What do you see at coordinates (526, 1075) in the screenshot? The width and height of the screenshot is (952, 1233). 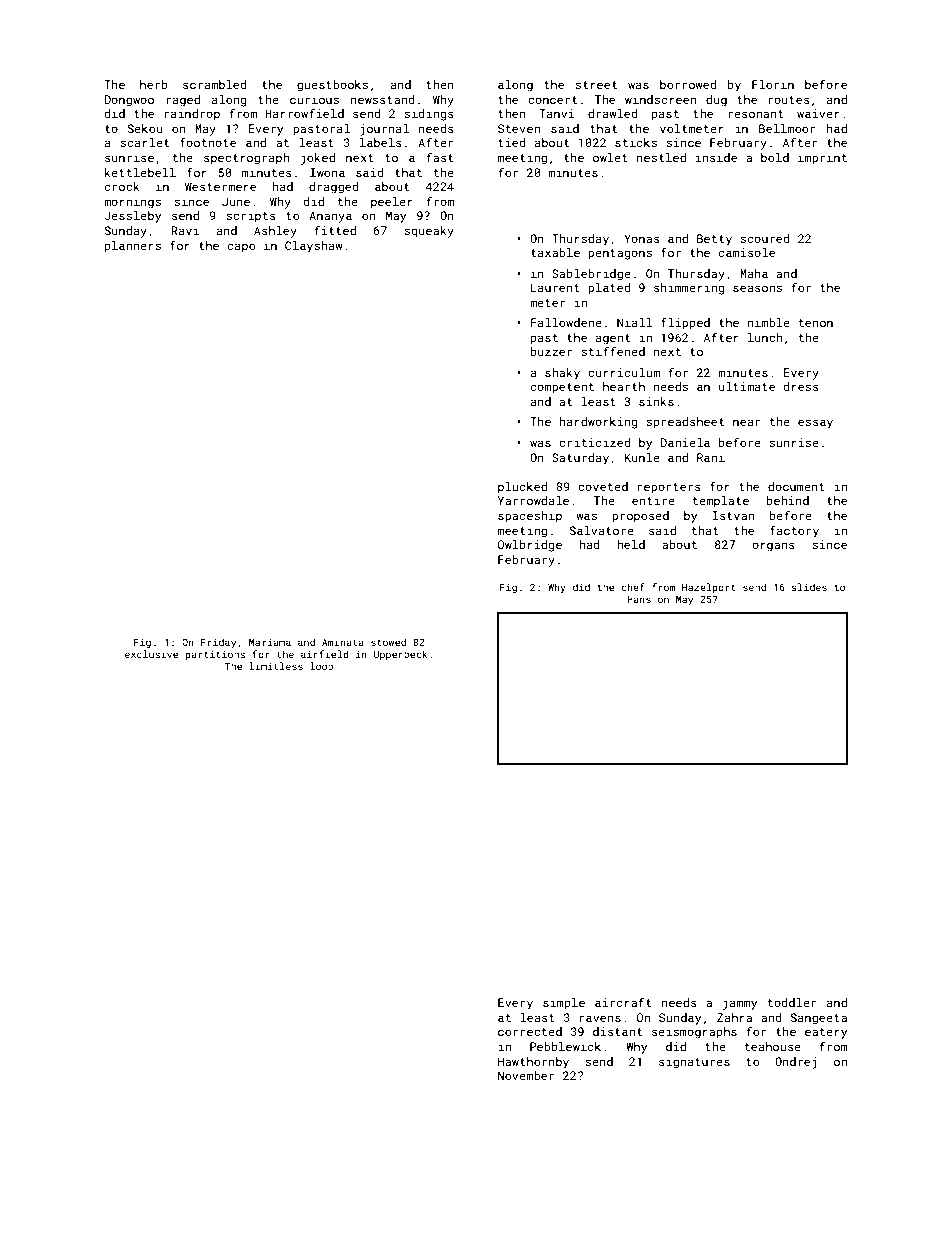 I see `November` at bounding box center [526, 1075].
